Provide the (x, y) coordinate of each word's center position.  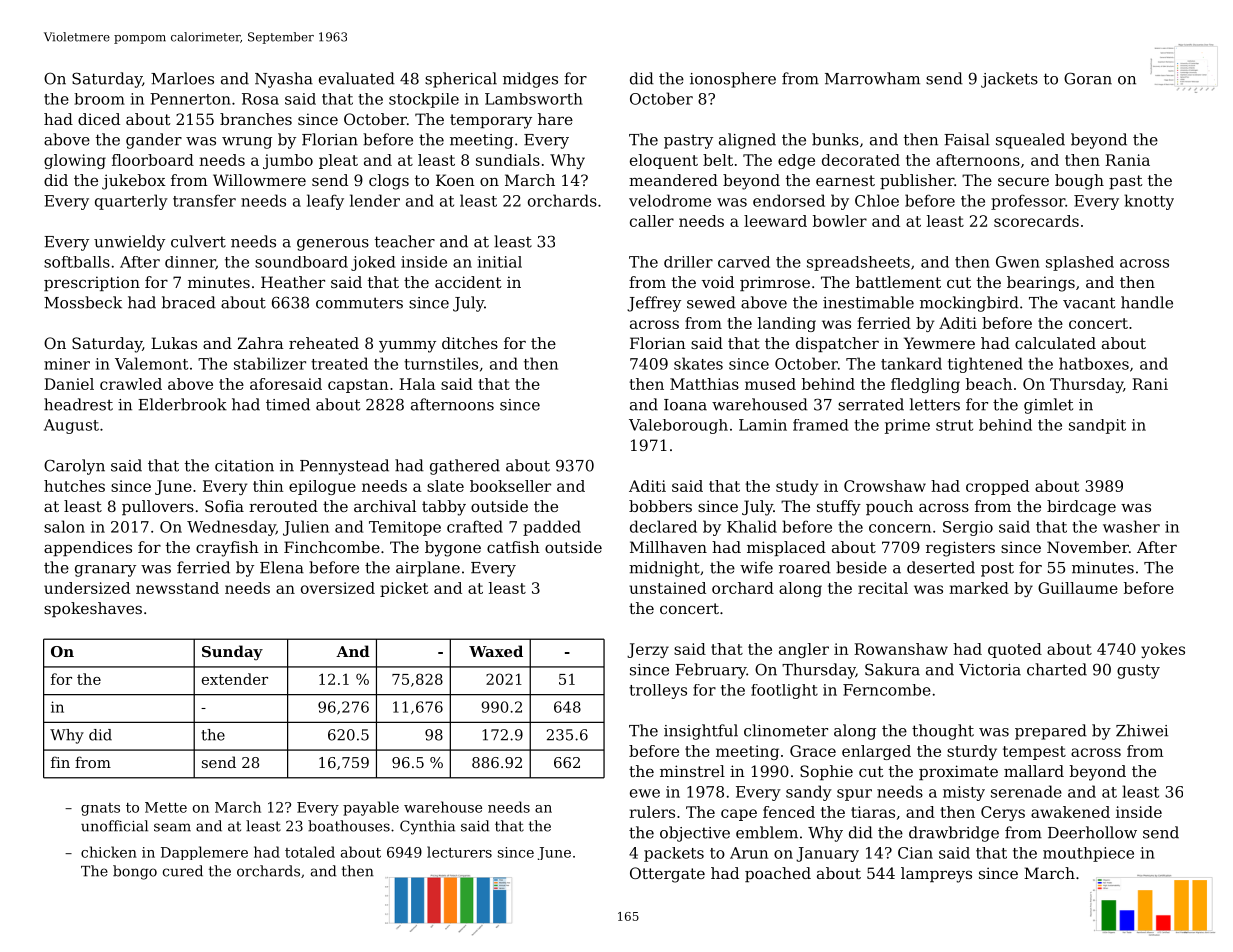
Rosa (260, 99)
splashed (1080, 263)
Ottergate (667, 875)
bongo (135, 872)
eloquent (664, 161)
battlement (898, 282)
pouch (889, 507)
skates (698, 363)
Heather (293, 282)
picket (404, 589)
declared (663, 526)
